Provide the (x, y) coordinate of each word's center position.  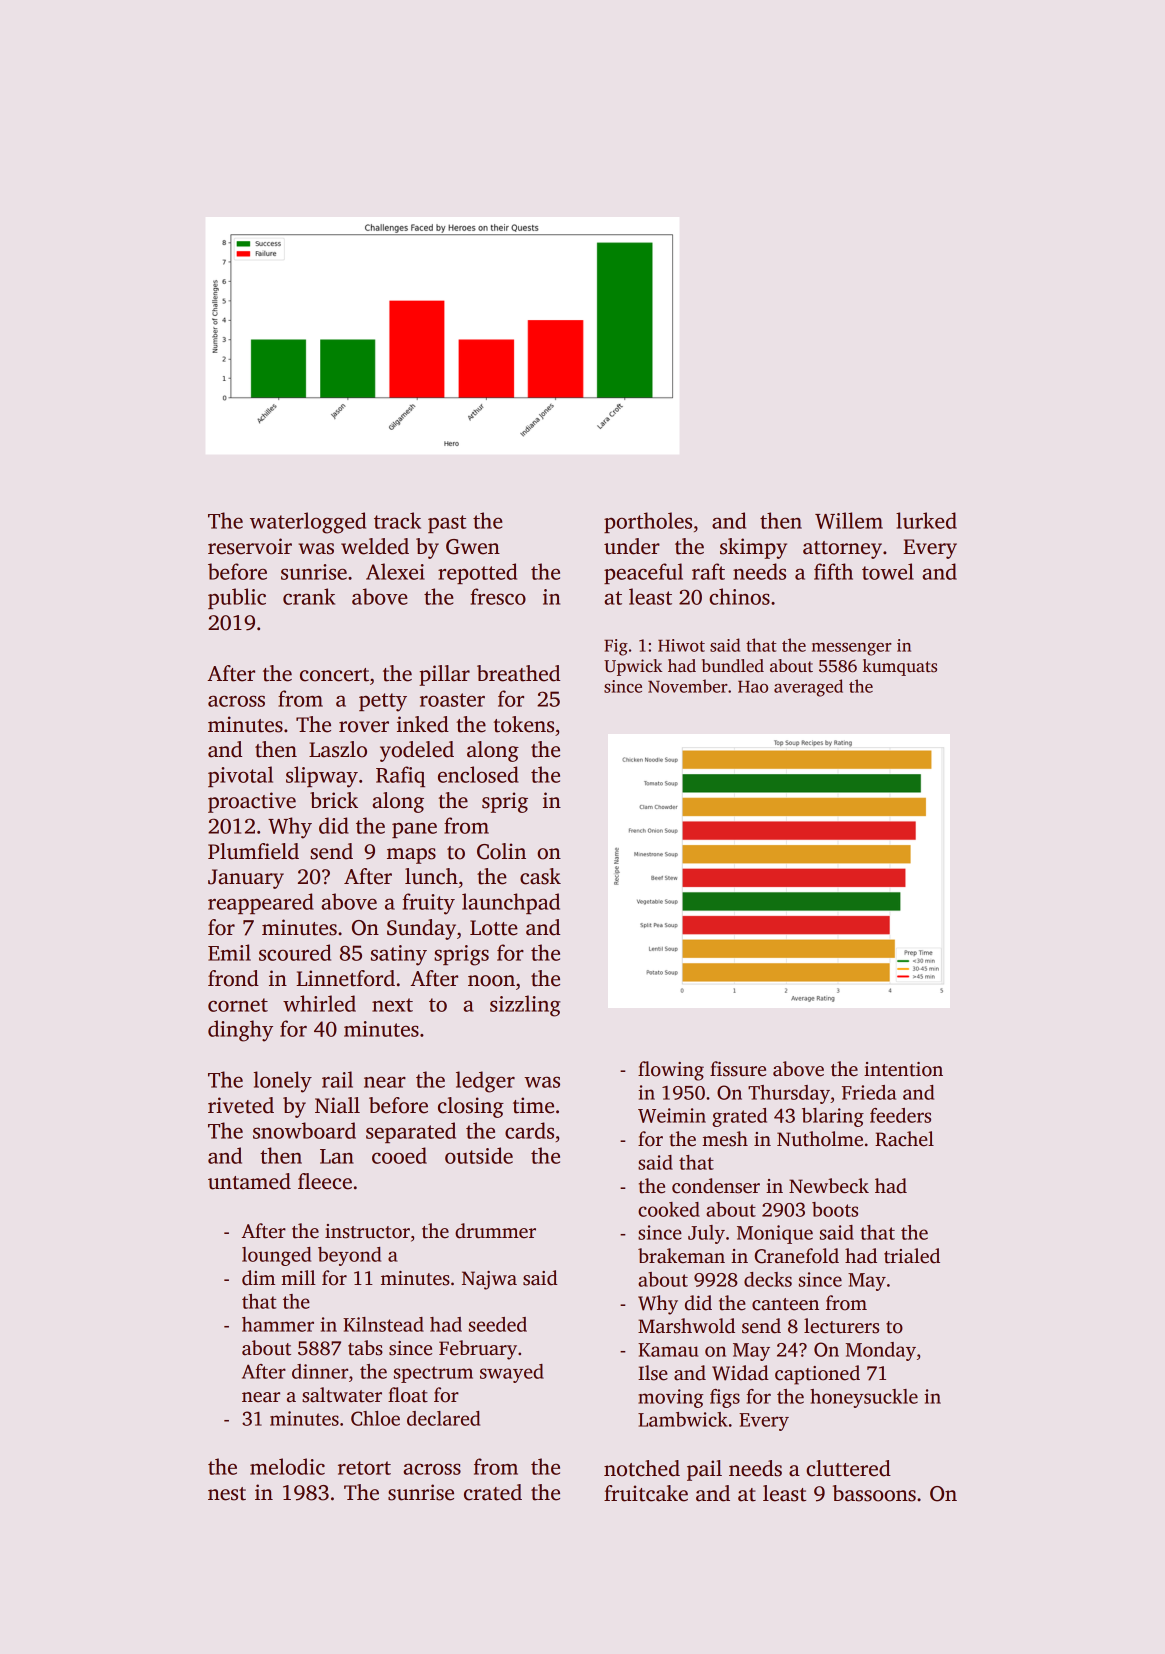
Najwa (489, 1280)
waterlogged (308, 523)
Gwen (473, 547)
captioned (817, 1375)
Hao (753, 687)
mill (298, 1277)
